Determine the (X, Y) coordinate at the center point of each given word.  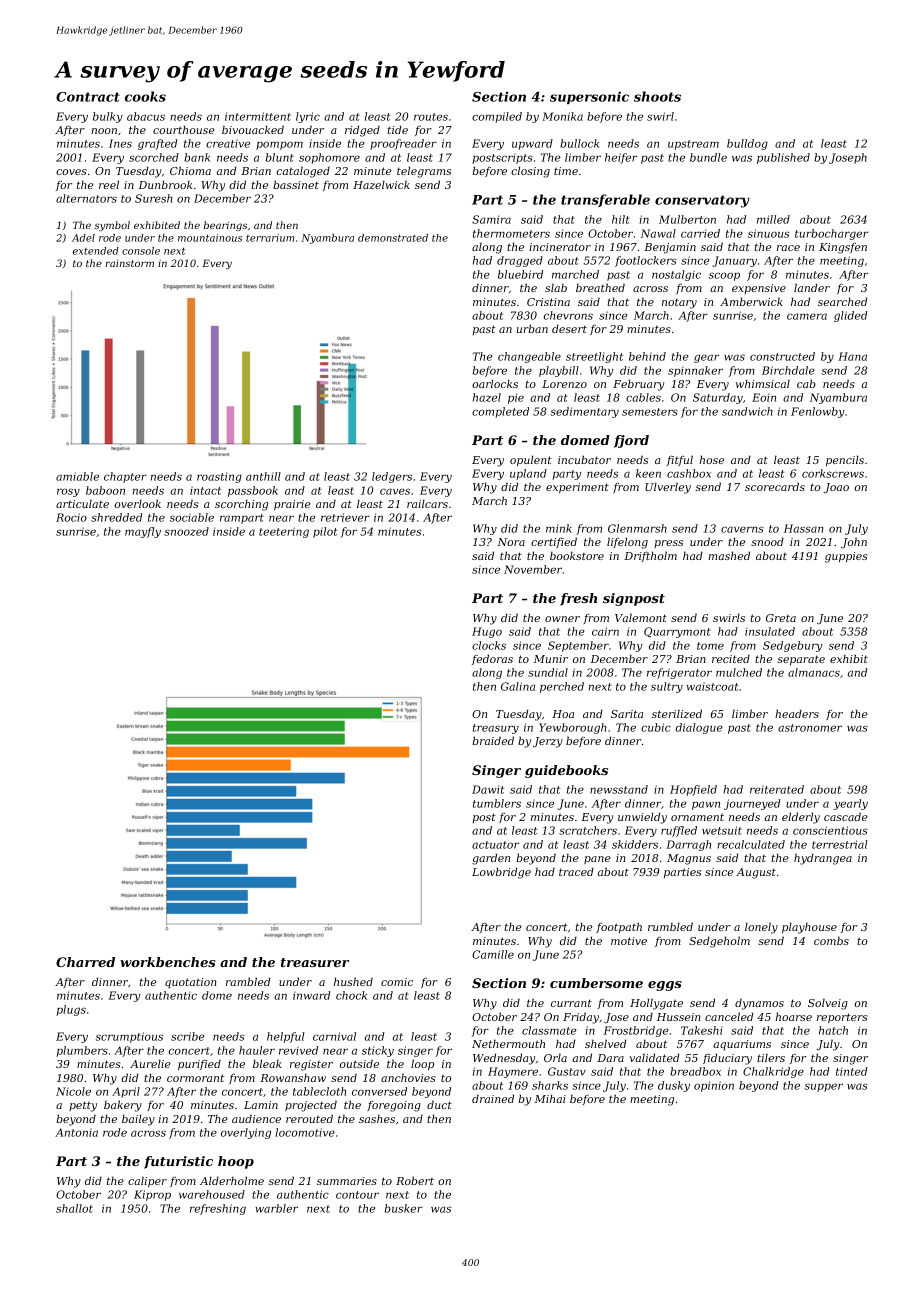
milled (773, 219)
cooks (145, 96)
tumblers (497, 803)
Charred (85, 962)
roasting (219, 477)
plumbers (82, 1051)
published (783, 158)
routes (431, 117)
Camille (493, 954)
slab (556, 287)
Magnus (689, 859)
